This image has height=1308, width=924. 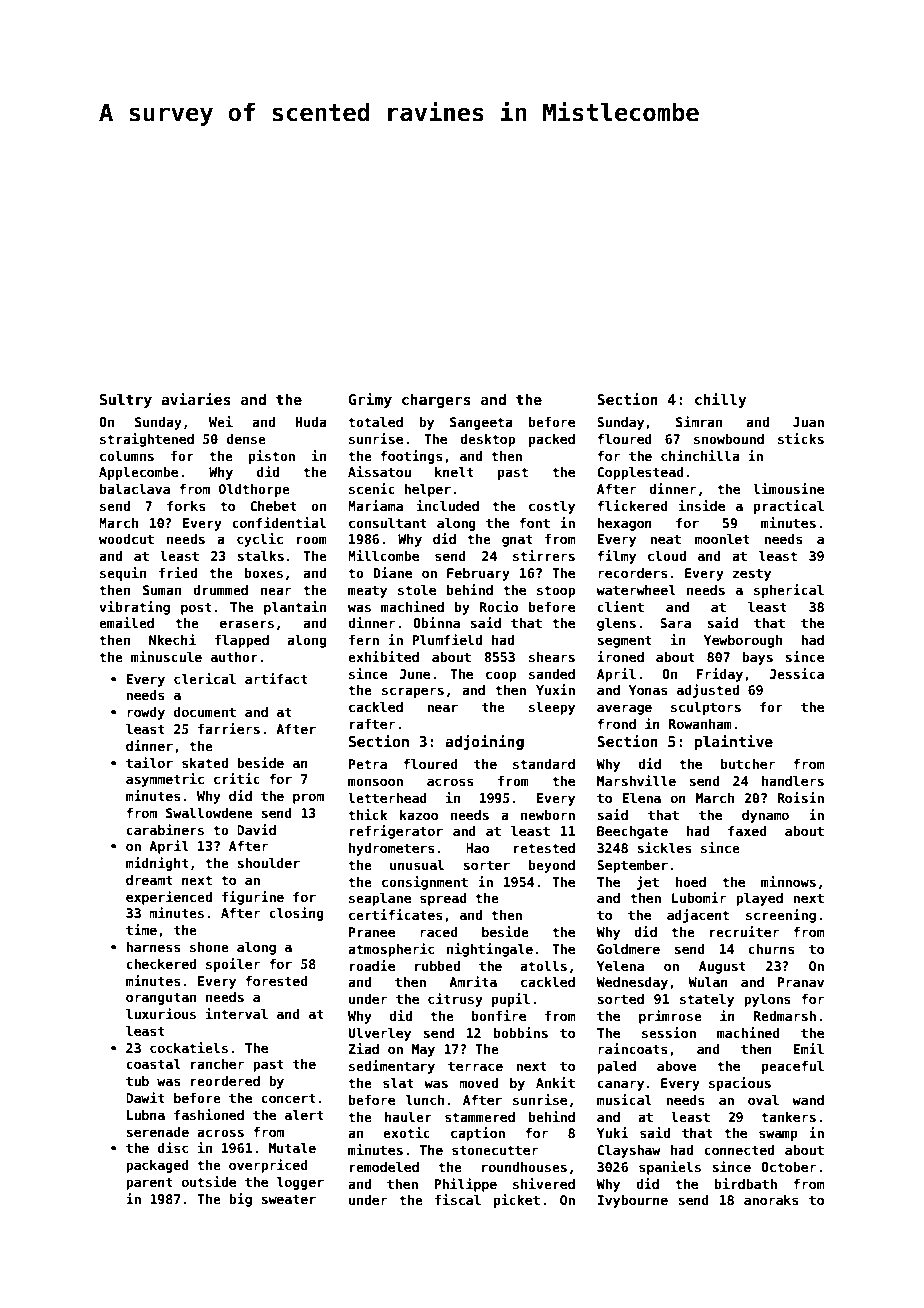 I want to click on fashioned, so click(x=209, y=1114).
